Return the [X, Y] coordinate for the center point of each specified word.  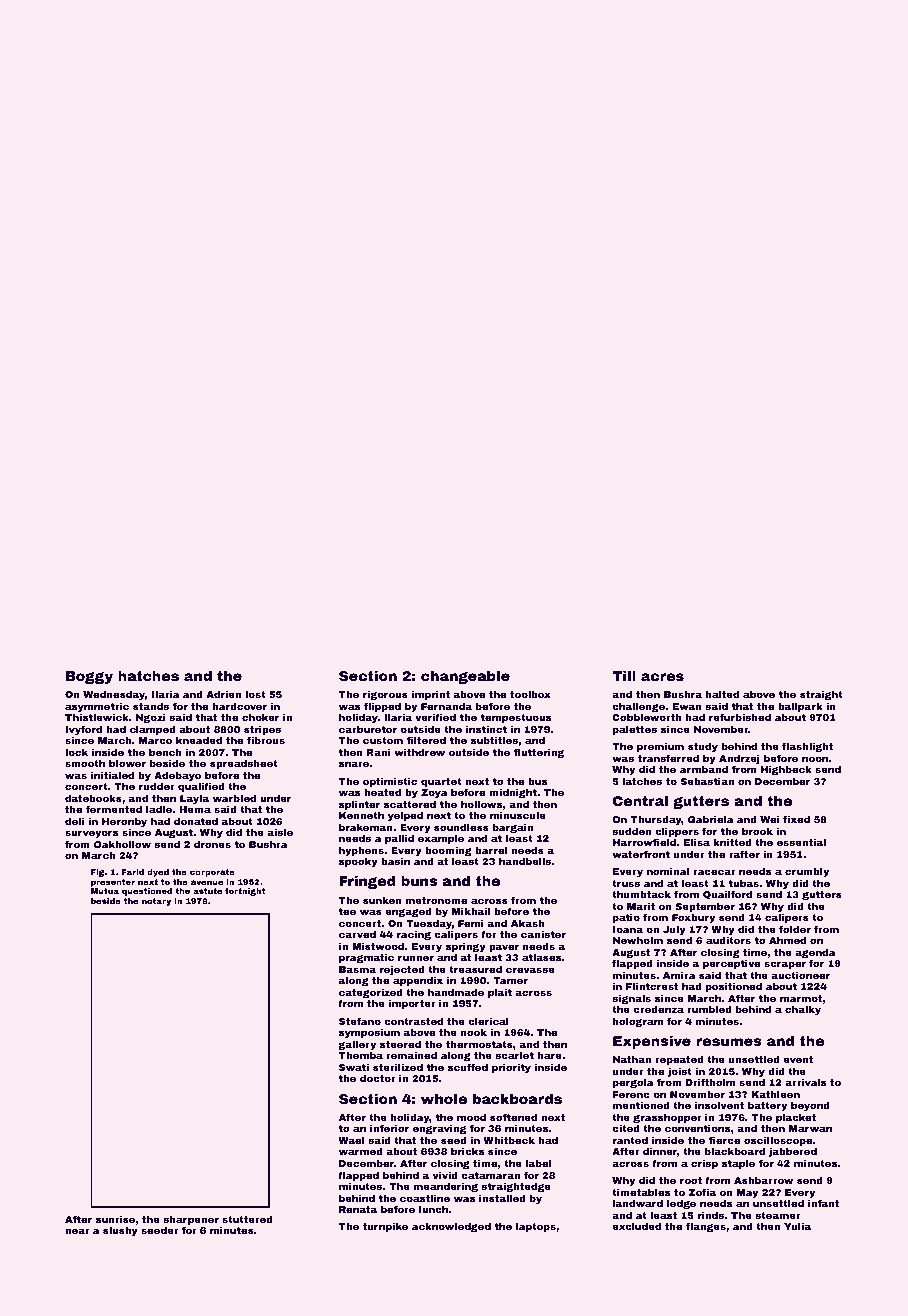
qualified [201, 787]
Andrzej [739, 759]
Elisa [697, 842]
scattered [410, 804]
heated [382, 792]
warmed [361, 1151]
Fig [97, 873]
